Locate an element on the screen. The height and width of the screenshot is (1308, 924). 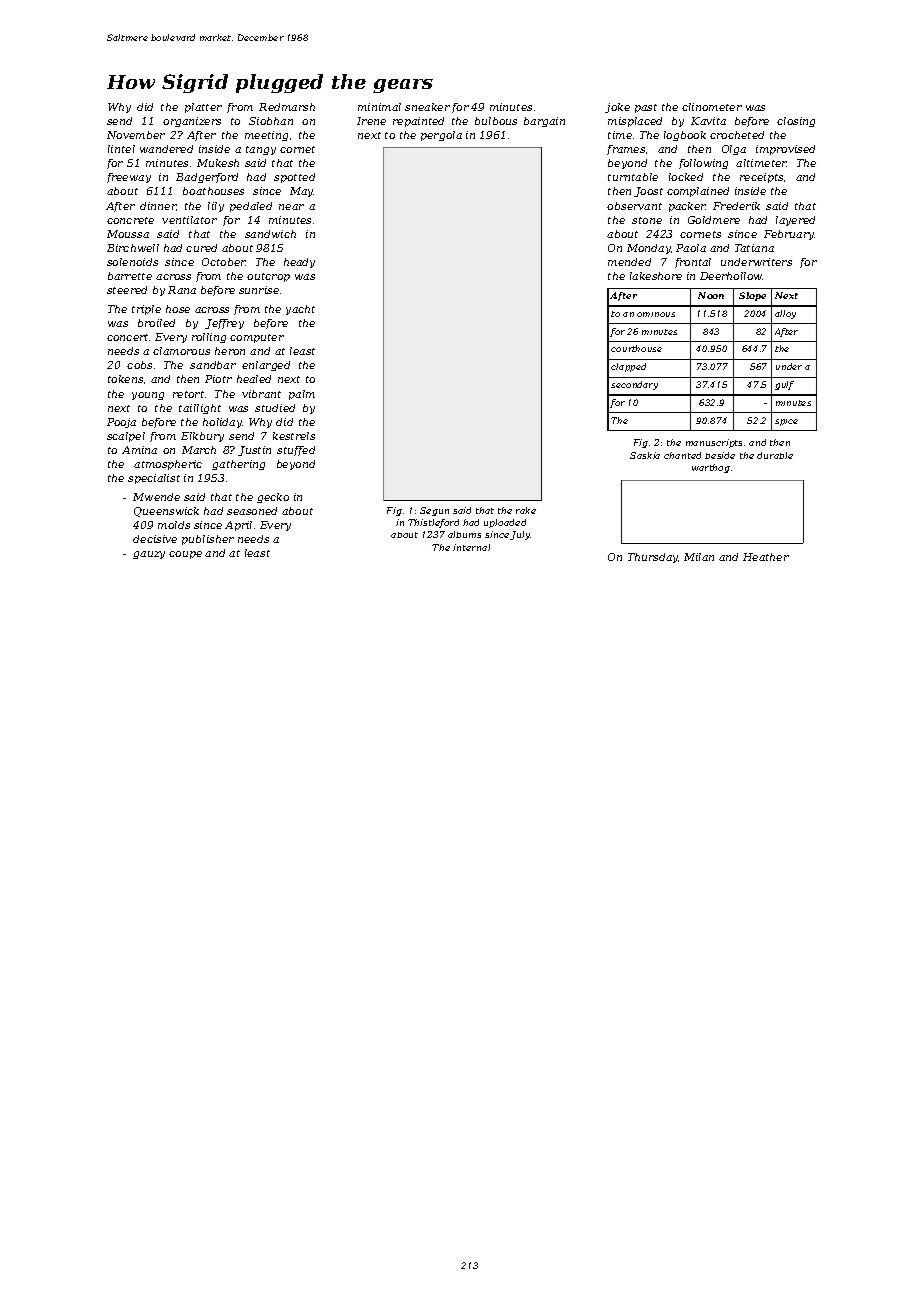
Heather is located at coordinates (766, 557).
